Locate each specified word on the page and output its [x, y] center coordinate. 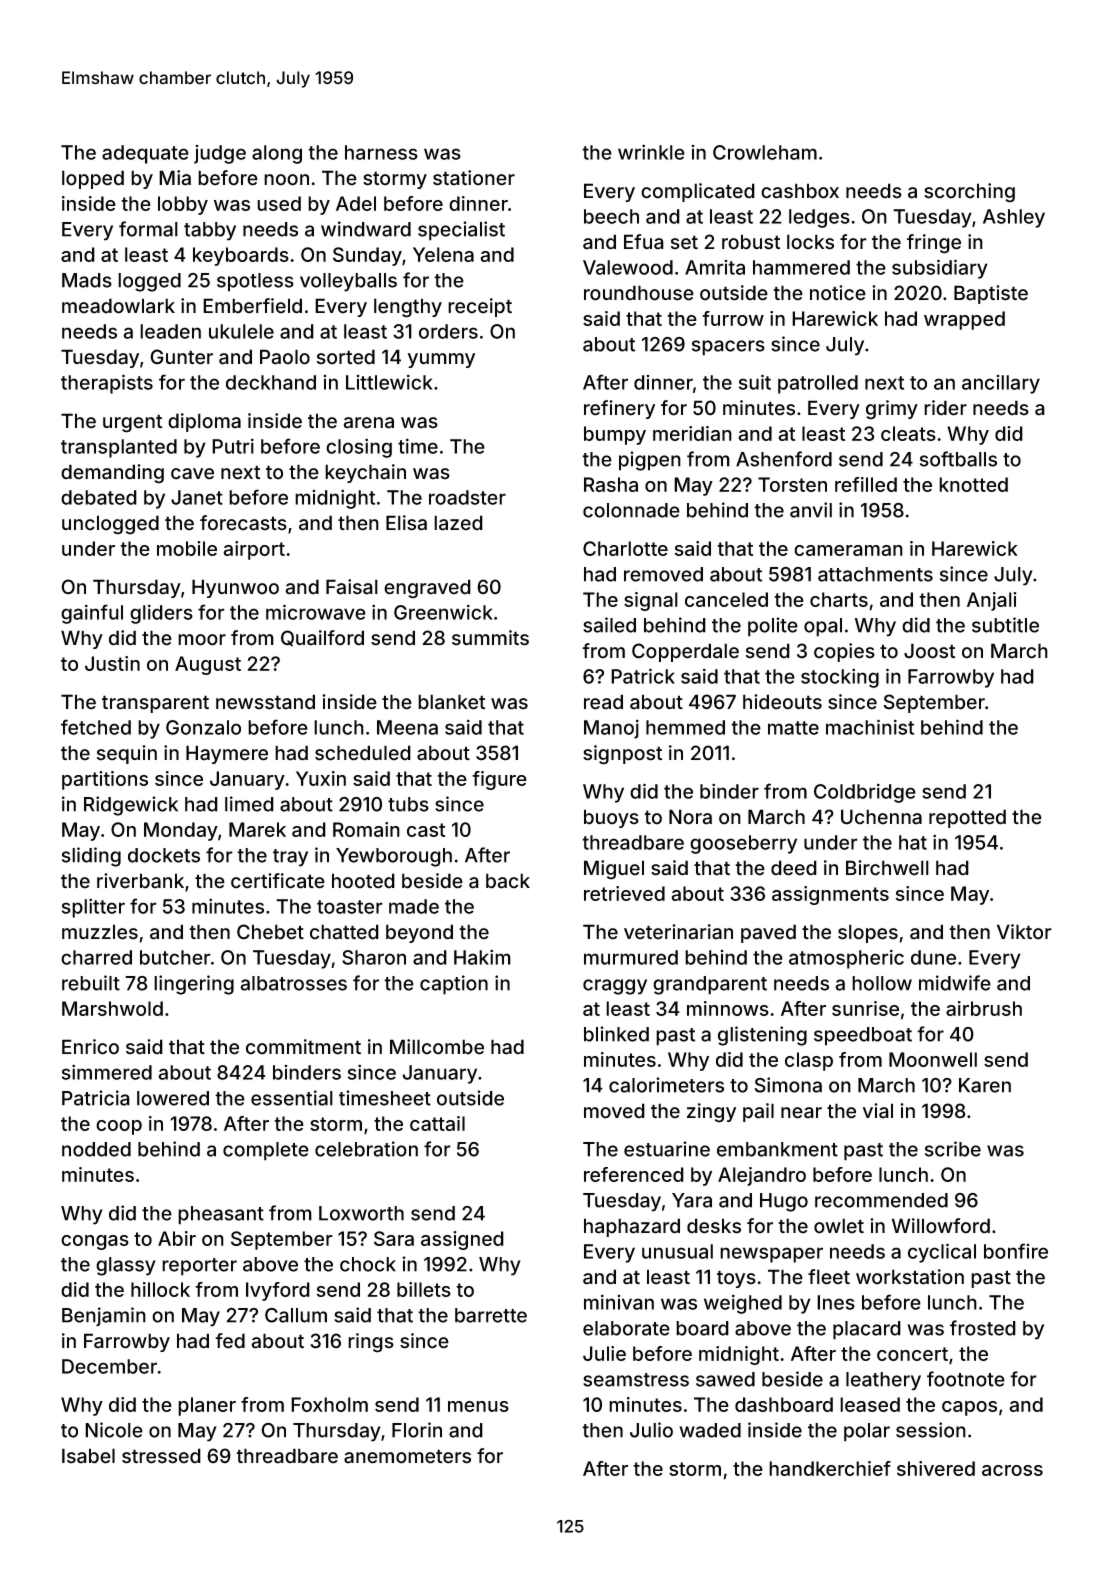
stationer [474, 178]
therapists [107, 384]
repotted [967, 818]
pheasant [221, 1215]
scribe [953, 1149]
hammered [801, 267]
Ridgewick [131, 806]
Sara [394, 1238]
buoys [611, 818]
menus [478, 1406]
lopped [93, 179]
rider [945, 408]
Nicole [114, 1430]
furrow [733, 318]
